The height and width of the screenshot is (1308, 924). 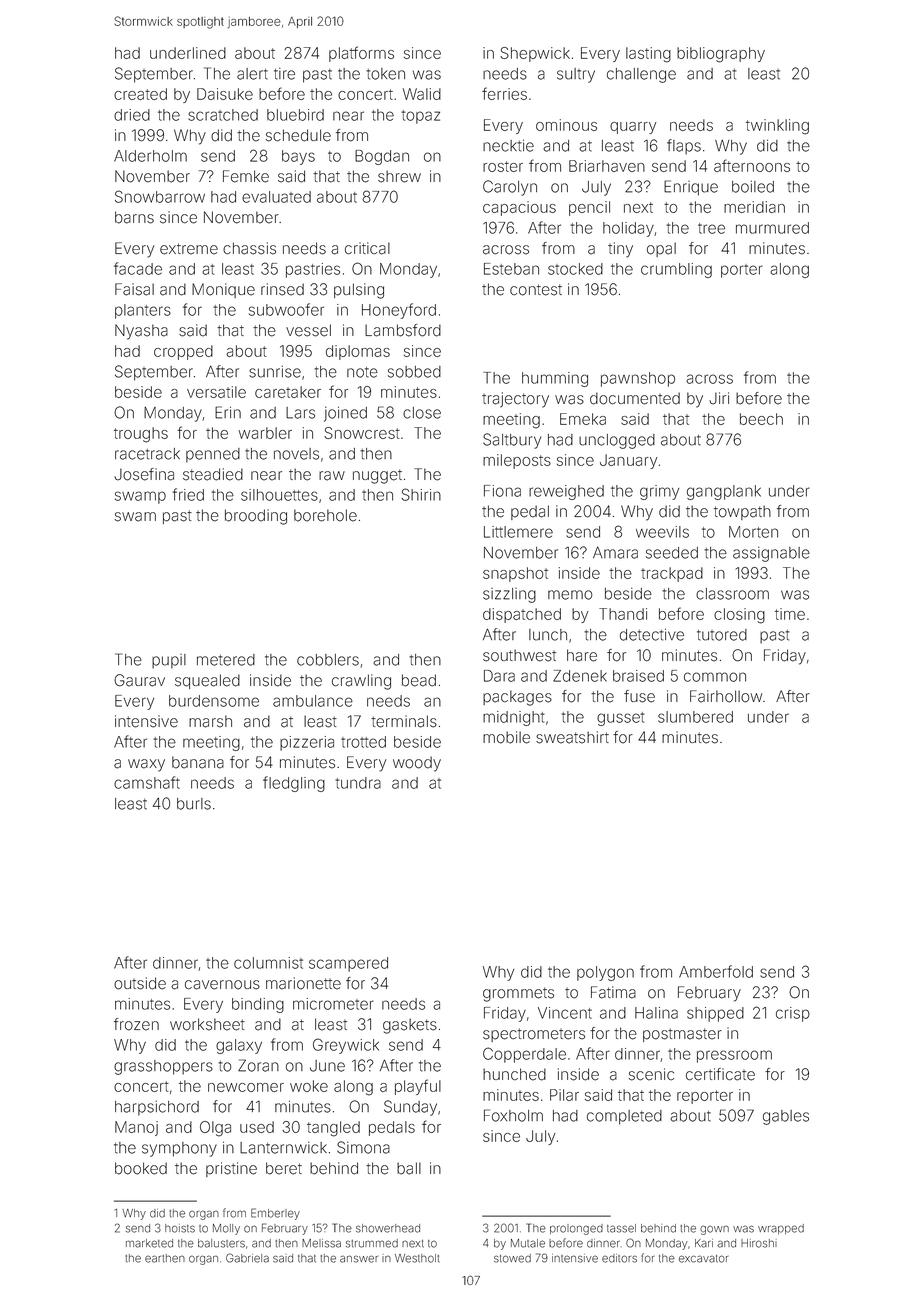 What do you see at coordinates (672, 574) in the screenshot?
I see `trackpad` at bounding box center [672, 574].
